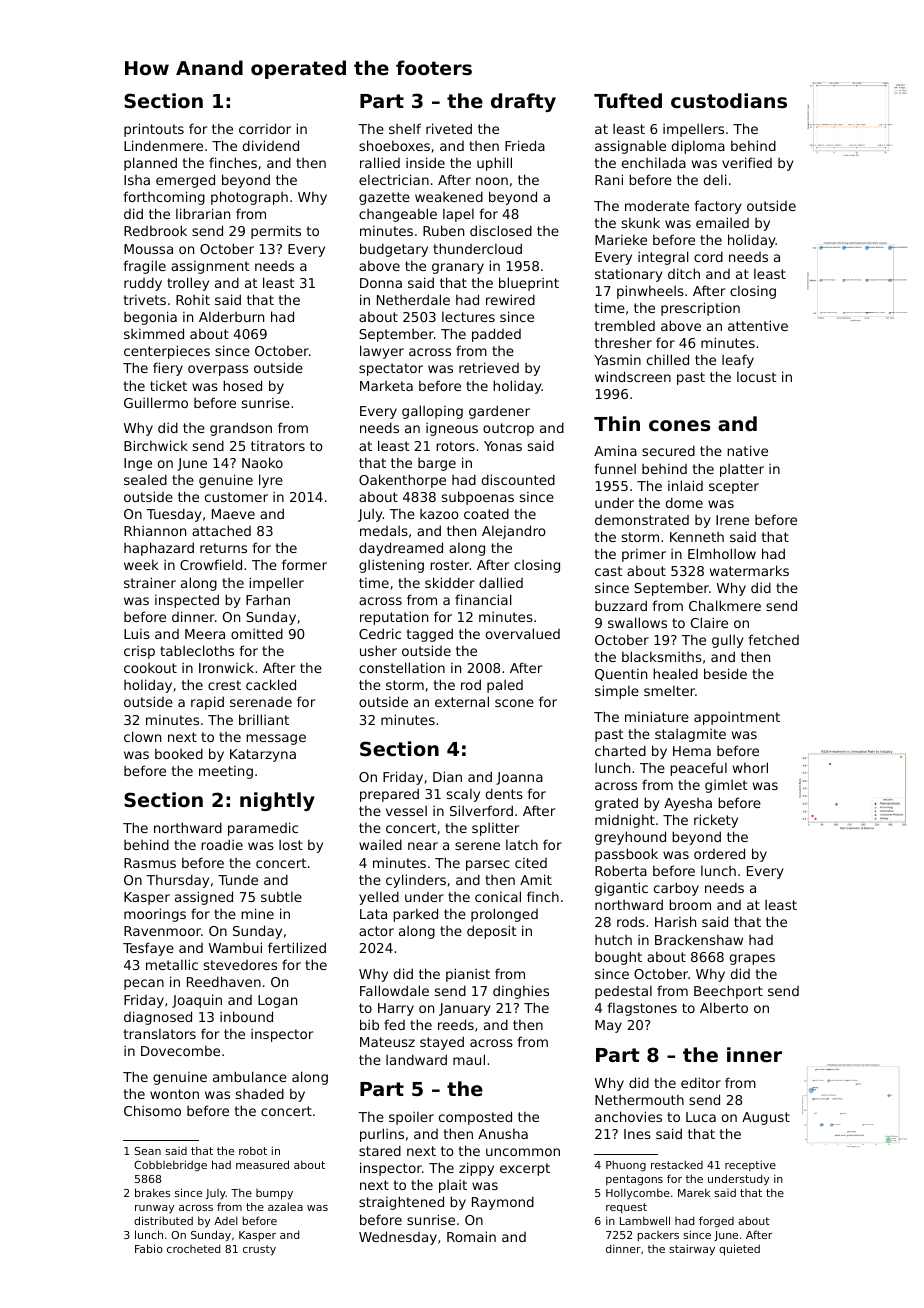 This screenshot has height=1308, width=924. Describe the element at coordinates (529, 284) in the screenshot. I see `blueprint` at that location.
